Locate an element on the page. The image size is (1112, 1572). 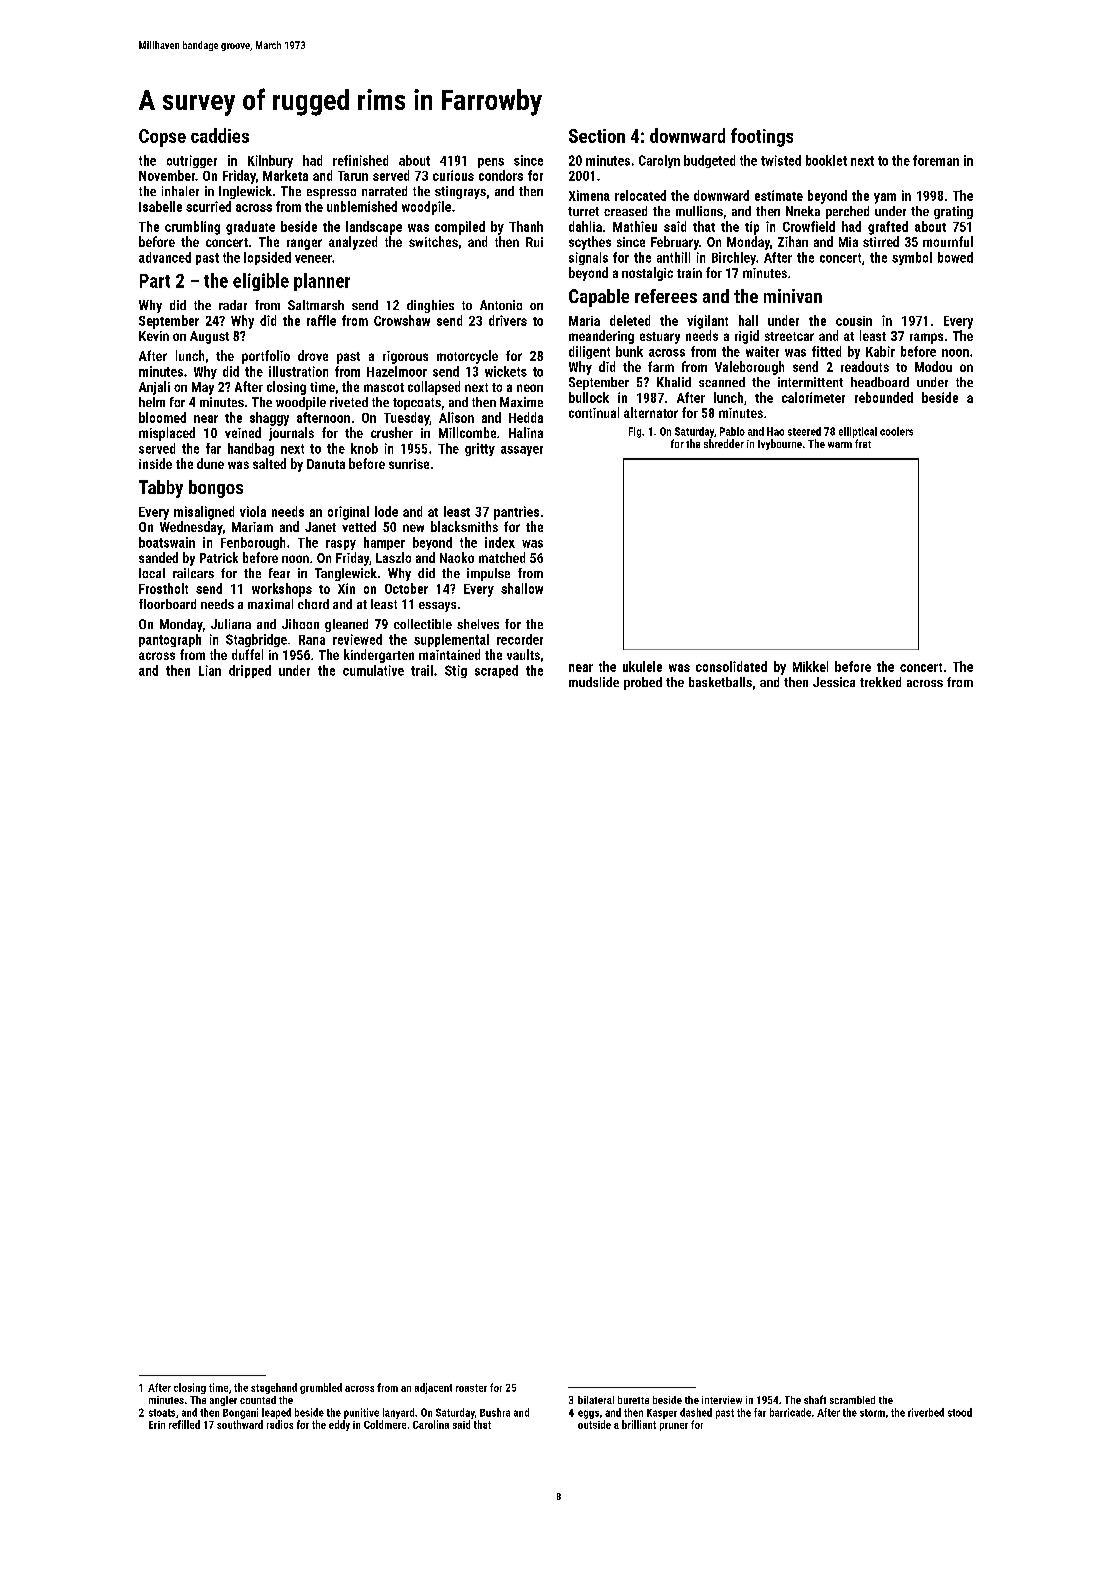
basketballs is located at coordinates (720, 682).
